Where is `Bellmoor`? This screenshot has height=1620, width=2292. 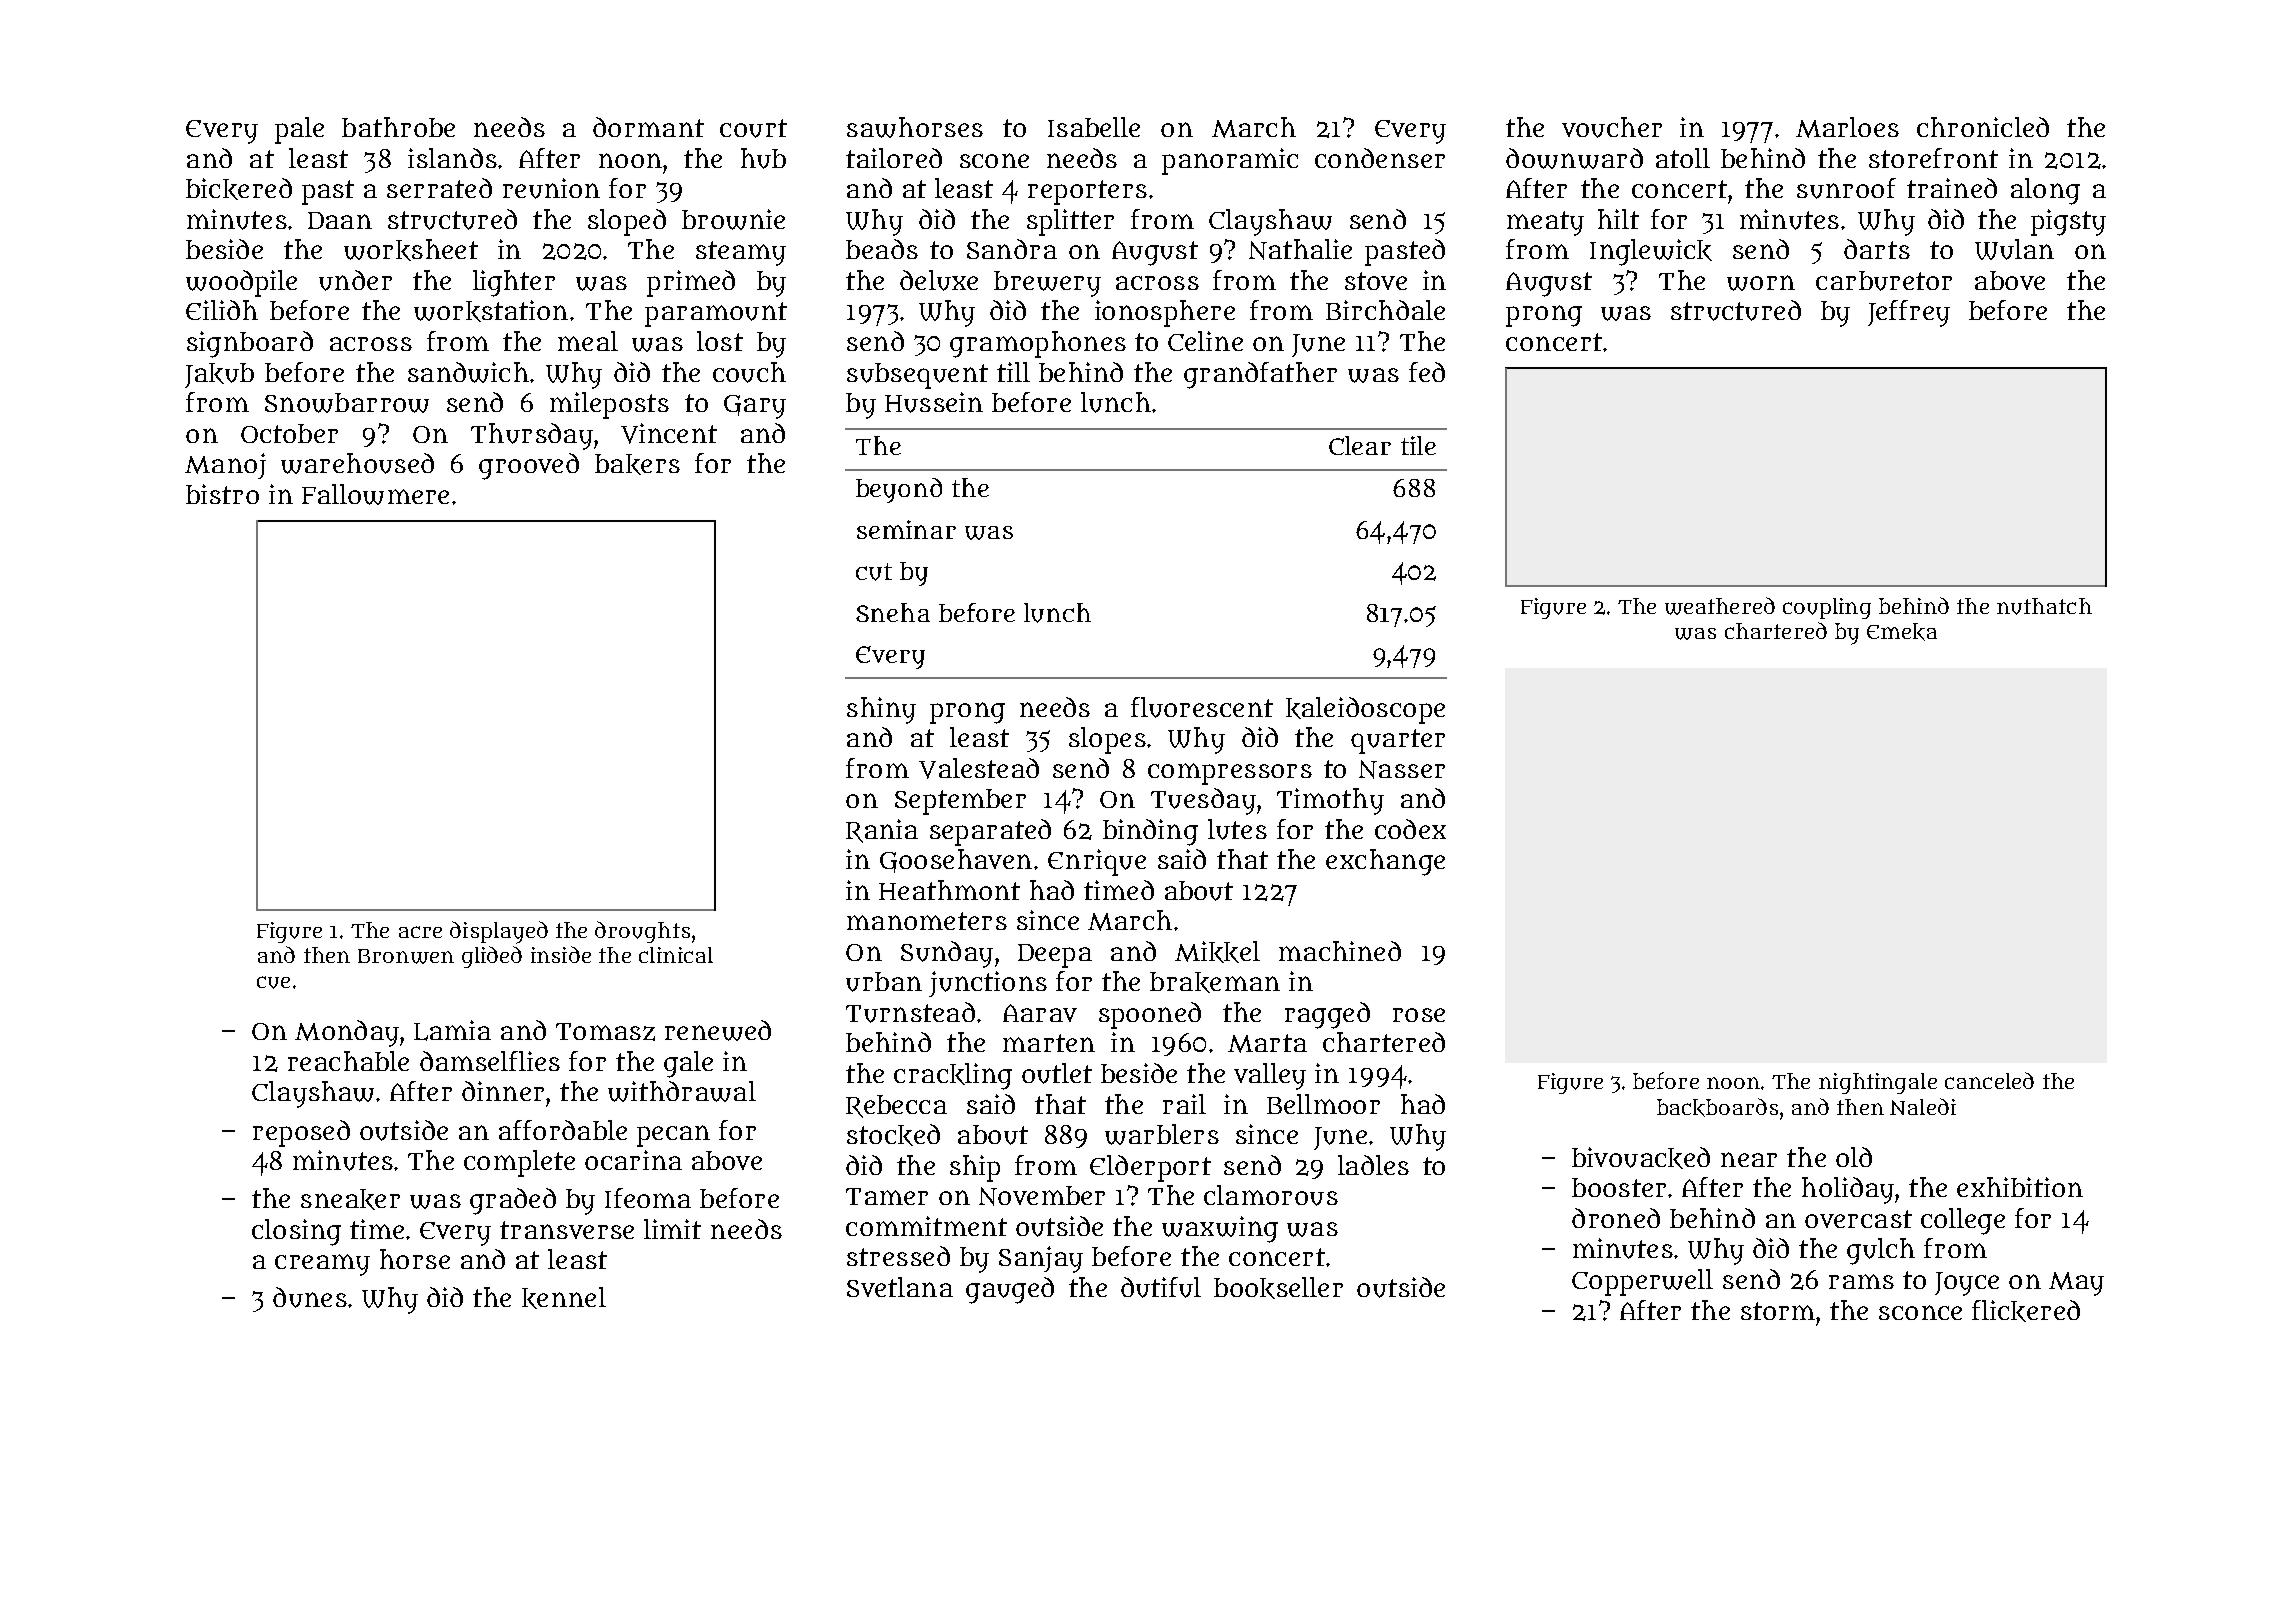 Bellmoor is located at coordinates (1323, 1104).
